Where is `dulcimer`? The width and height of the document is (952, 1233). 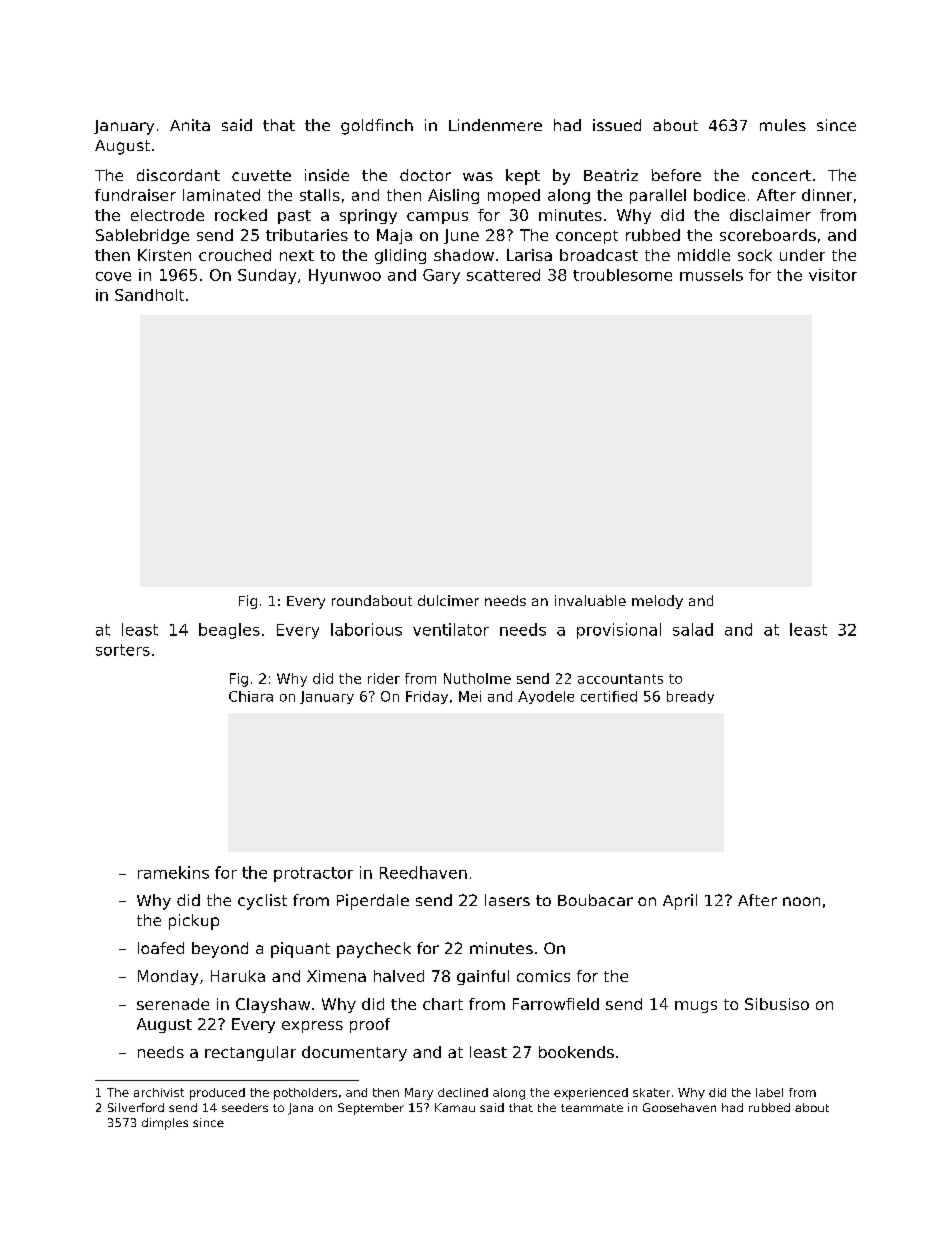 dulcimer is located at coordinates (448, 600).
